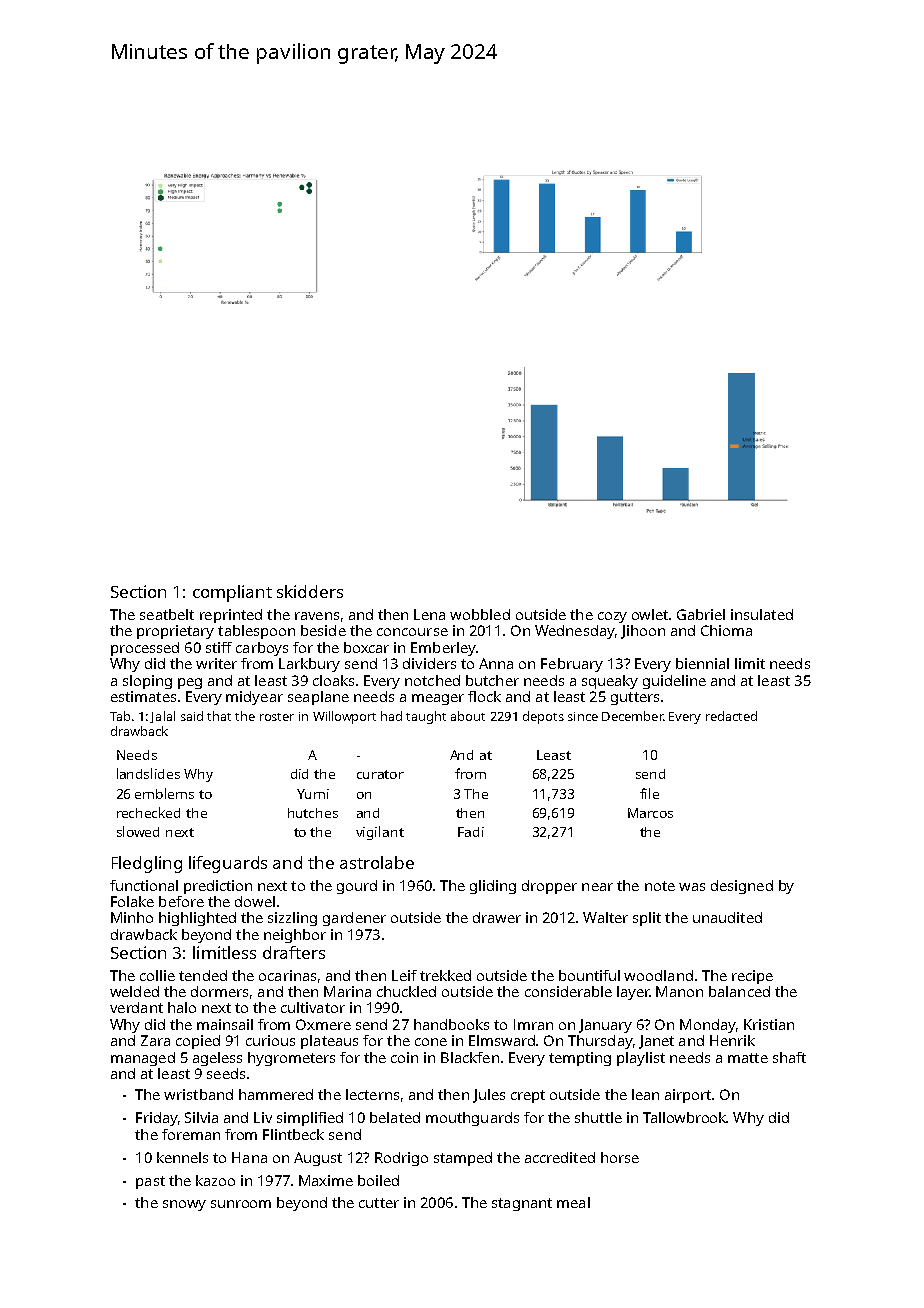  Describe the element at coordinates (731, 716) in the page. I see `redacted` at that location.
